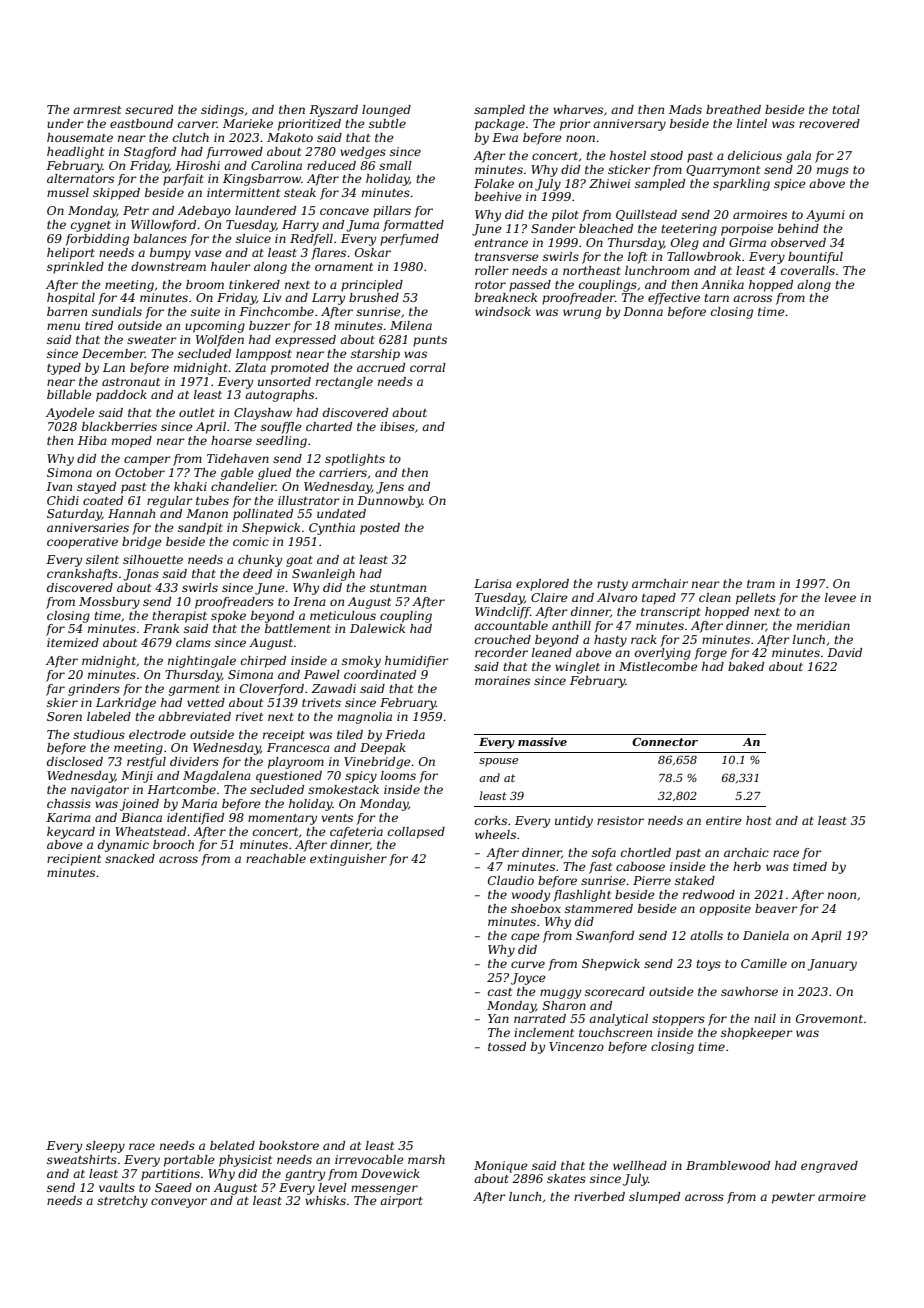 This page has width=924, height=1308. Describe the element at coordinates (553, 228) in the page. I see `Sander` at that location.
